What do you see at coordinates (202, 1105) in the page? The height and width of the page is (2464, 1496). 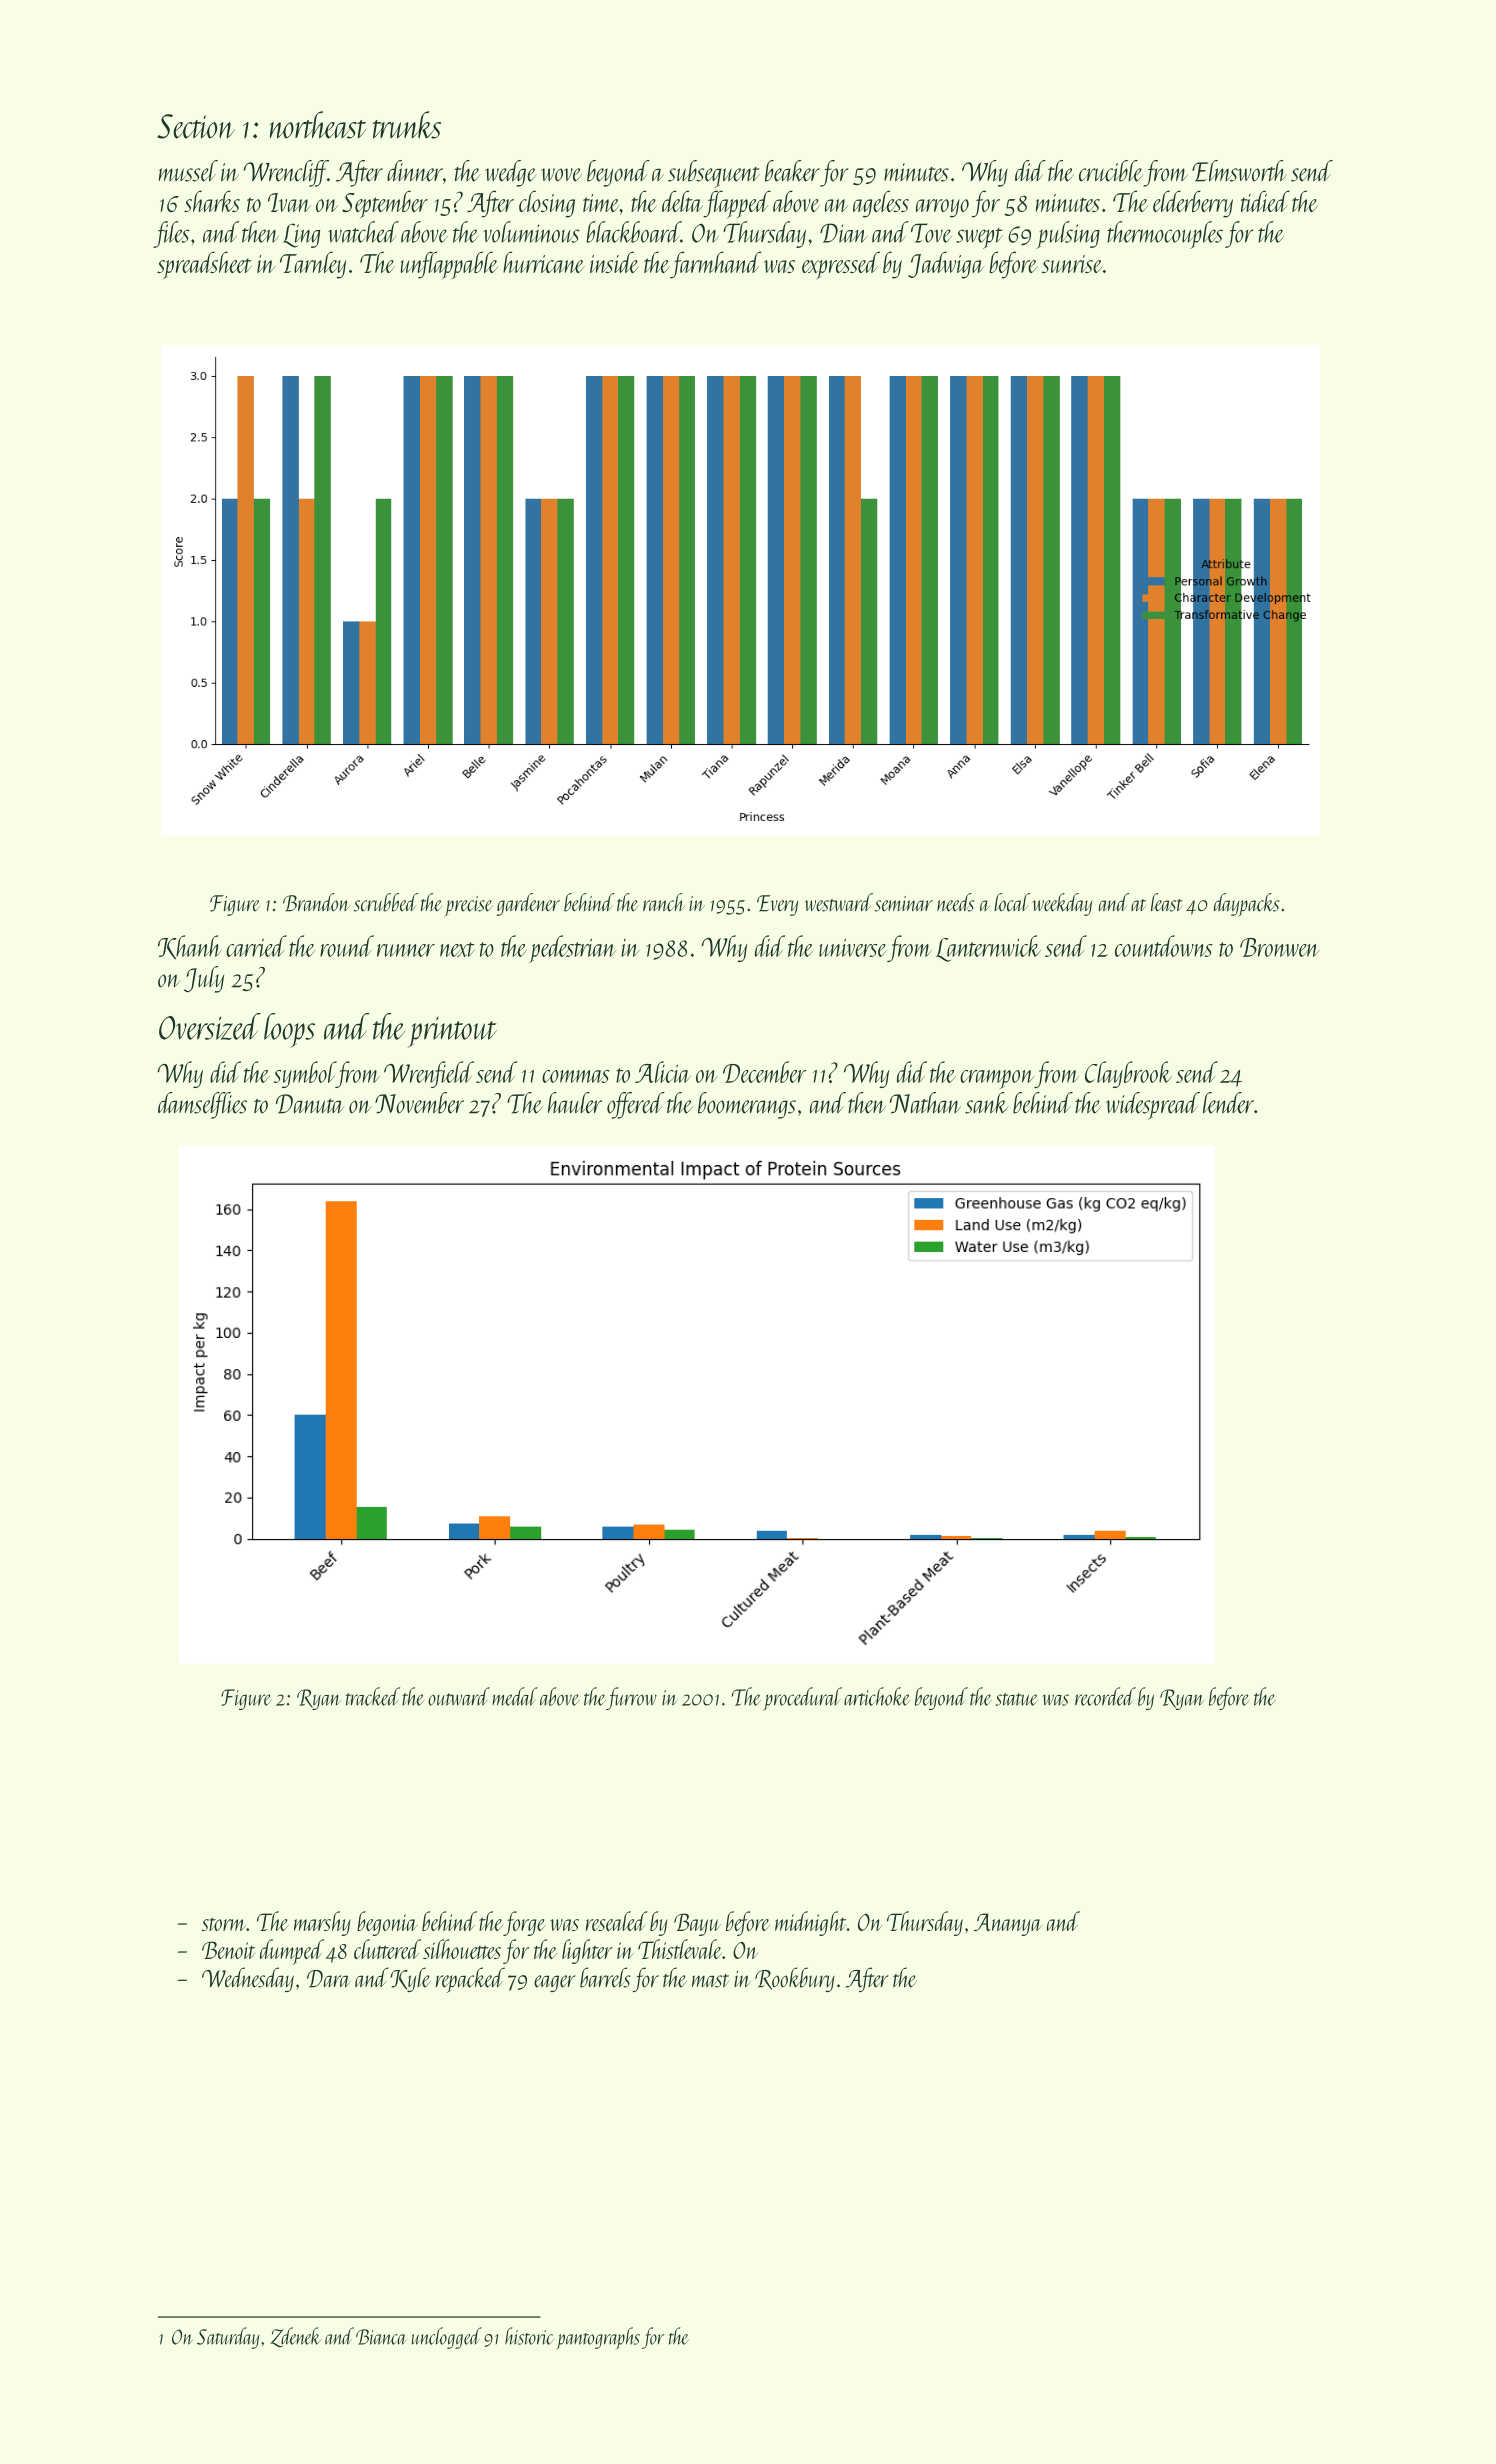 I see `damselflies` at bounding box center [202, 1105].
